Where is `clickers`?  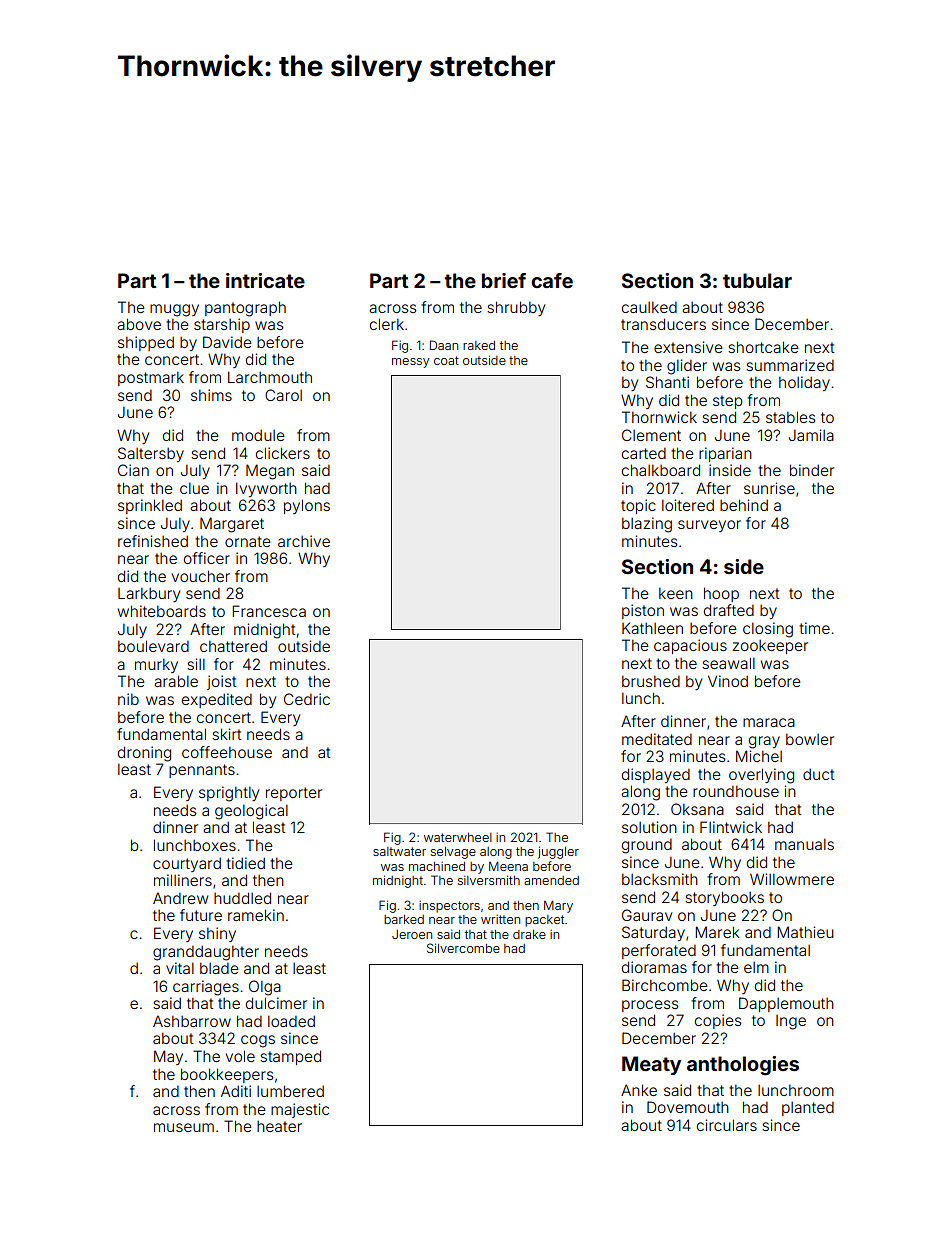 clickers is located at coordinates (283, 453).
